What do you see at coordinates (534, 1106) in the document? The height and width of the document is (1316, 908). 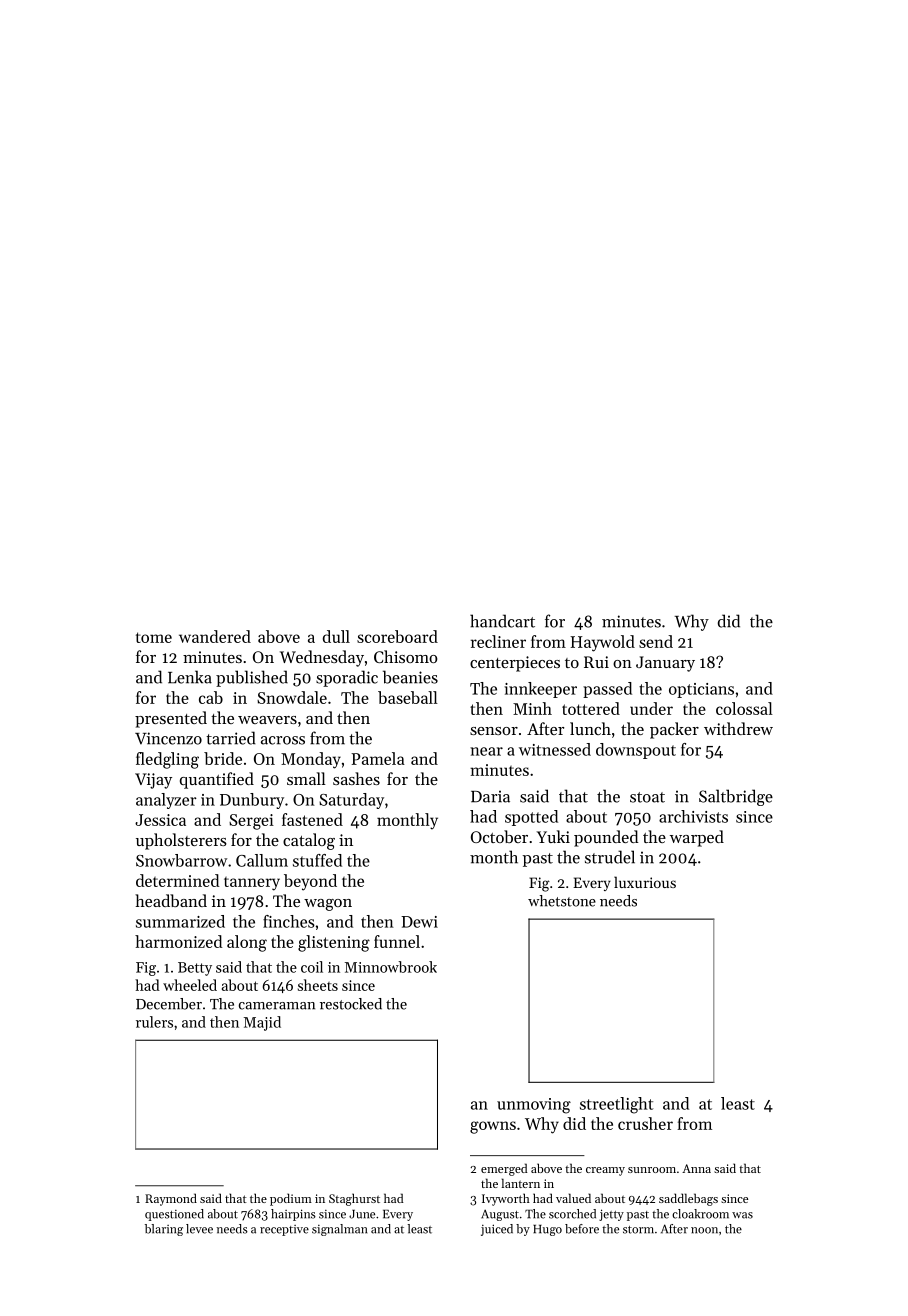 I see `unmoving` at bounding box center [534, 1106].
